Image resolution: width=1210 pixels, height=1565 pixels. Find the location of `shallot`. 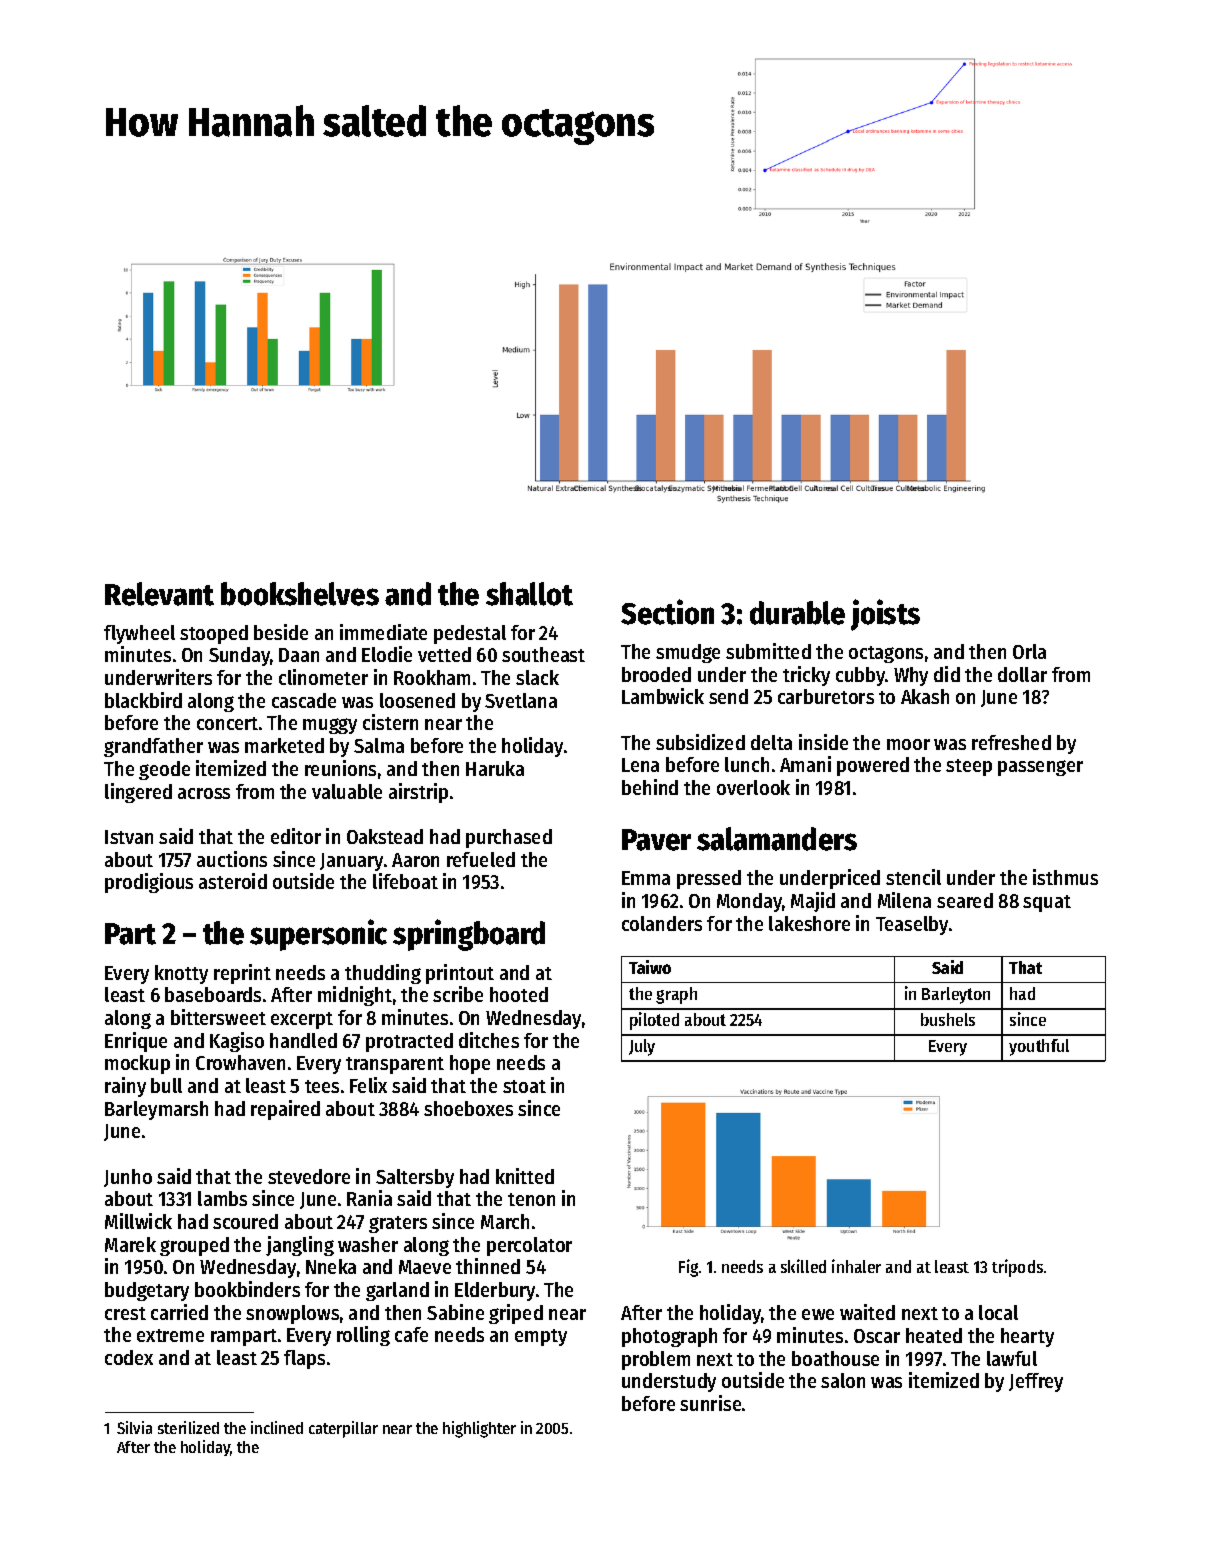

shallot is located at coordinates (529, 594).
